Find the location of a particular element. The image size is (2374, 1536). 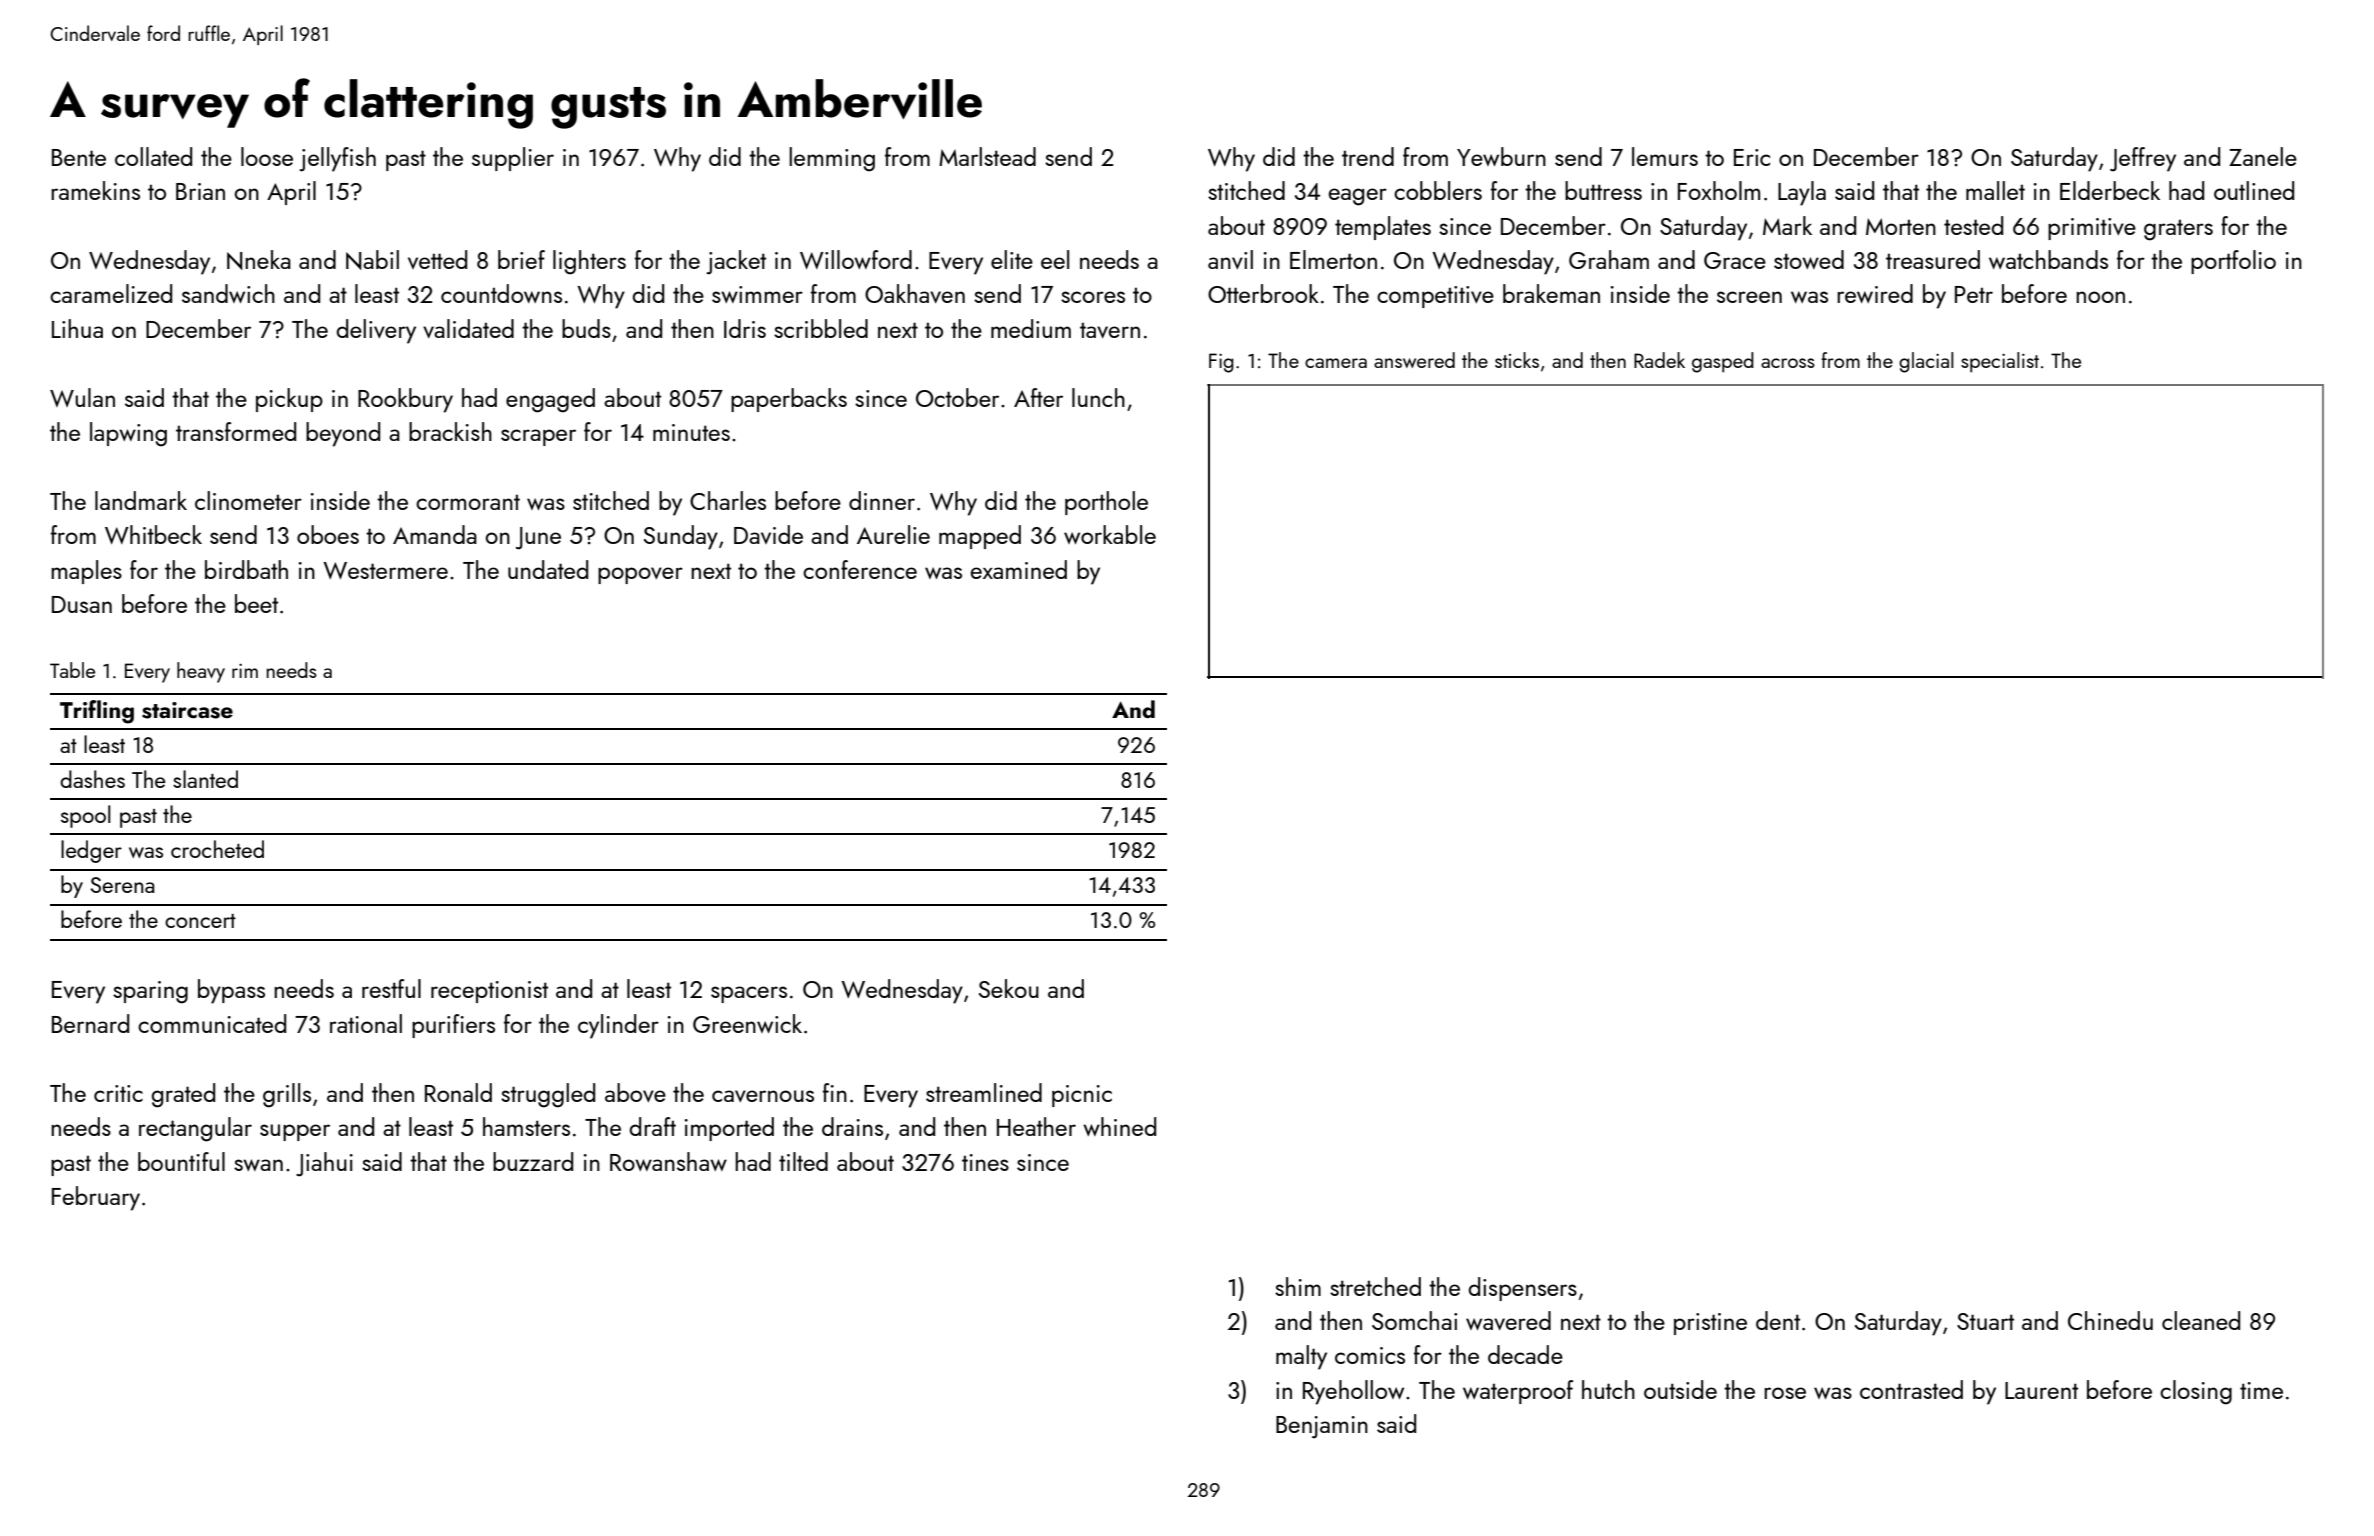

Sekou is located at coordinates (1009, 988).
